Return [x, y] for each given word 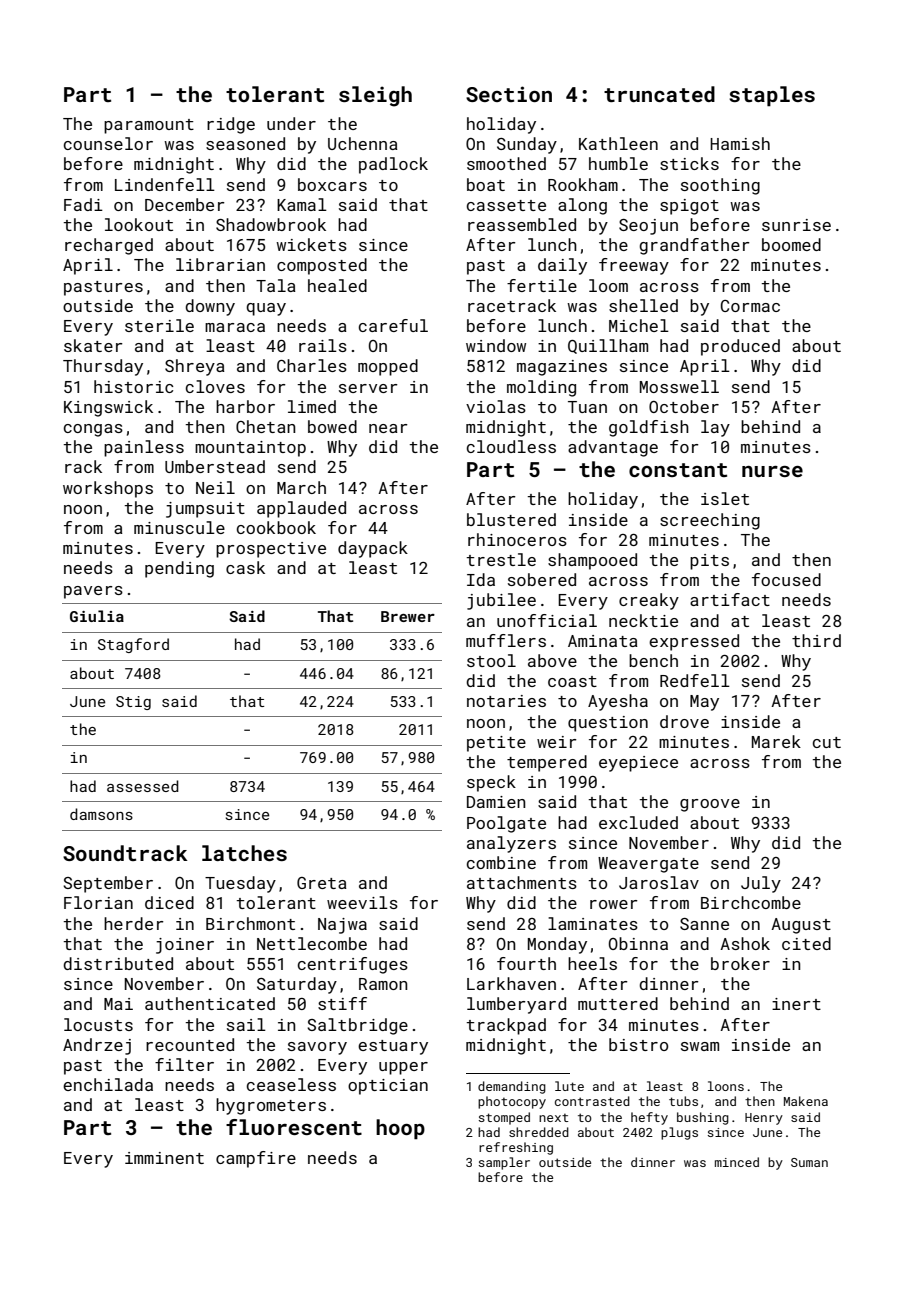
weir [557, 742]
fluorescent [294, 1127]
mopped [388, 367]
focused [786, 579]
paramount [149, 126]
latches [244, 853]
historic [134, 386]
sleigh [375, 96]
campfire [256, 1159]
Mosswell [679, 386]
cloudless [511, 446]
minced [737, 1162]
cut [827, 742]
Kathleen [618, 143]
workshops [108, 489]
